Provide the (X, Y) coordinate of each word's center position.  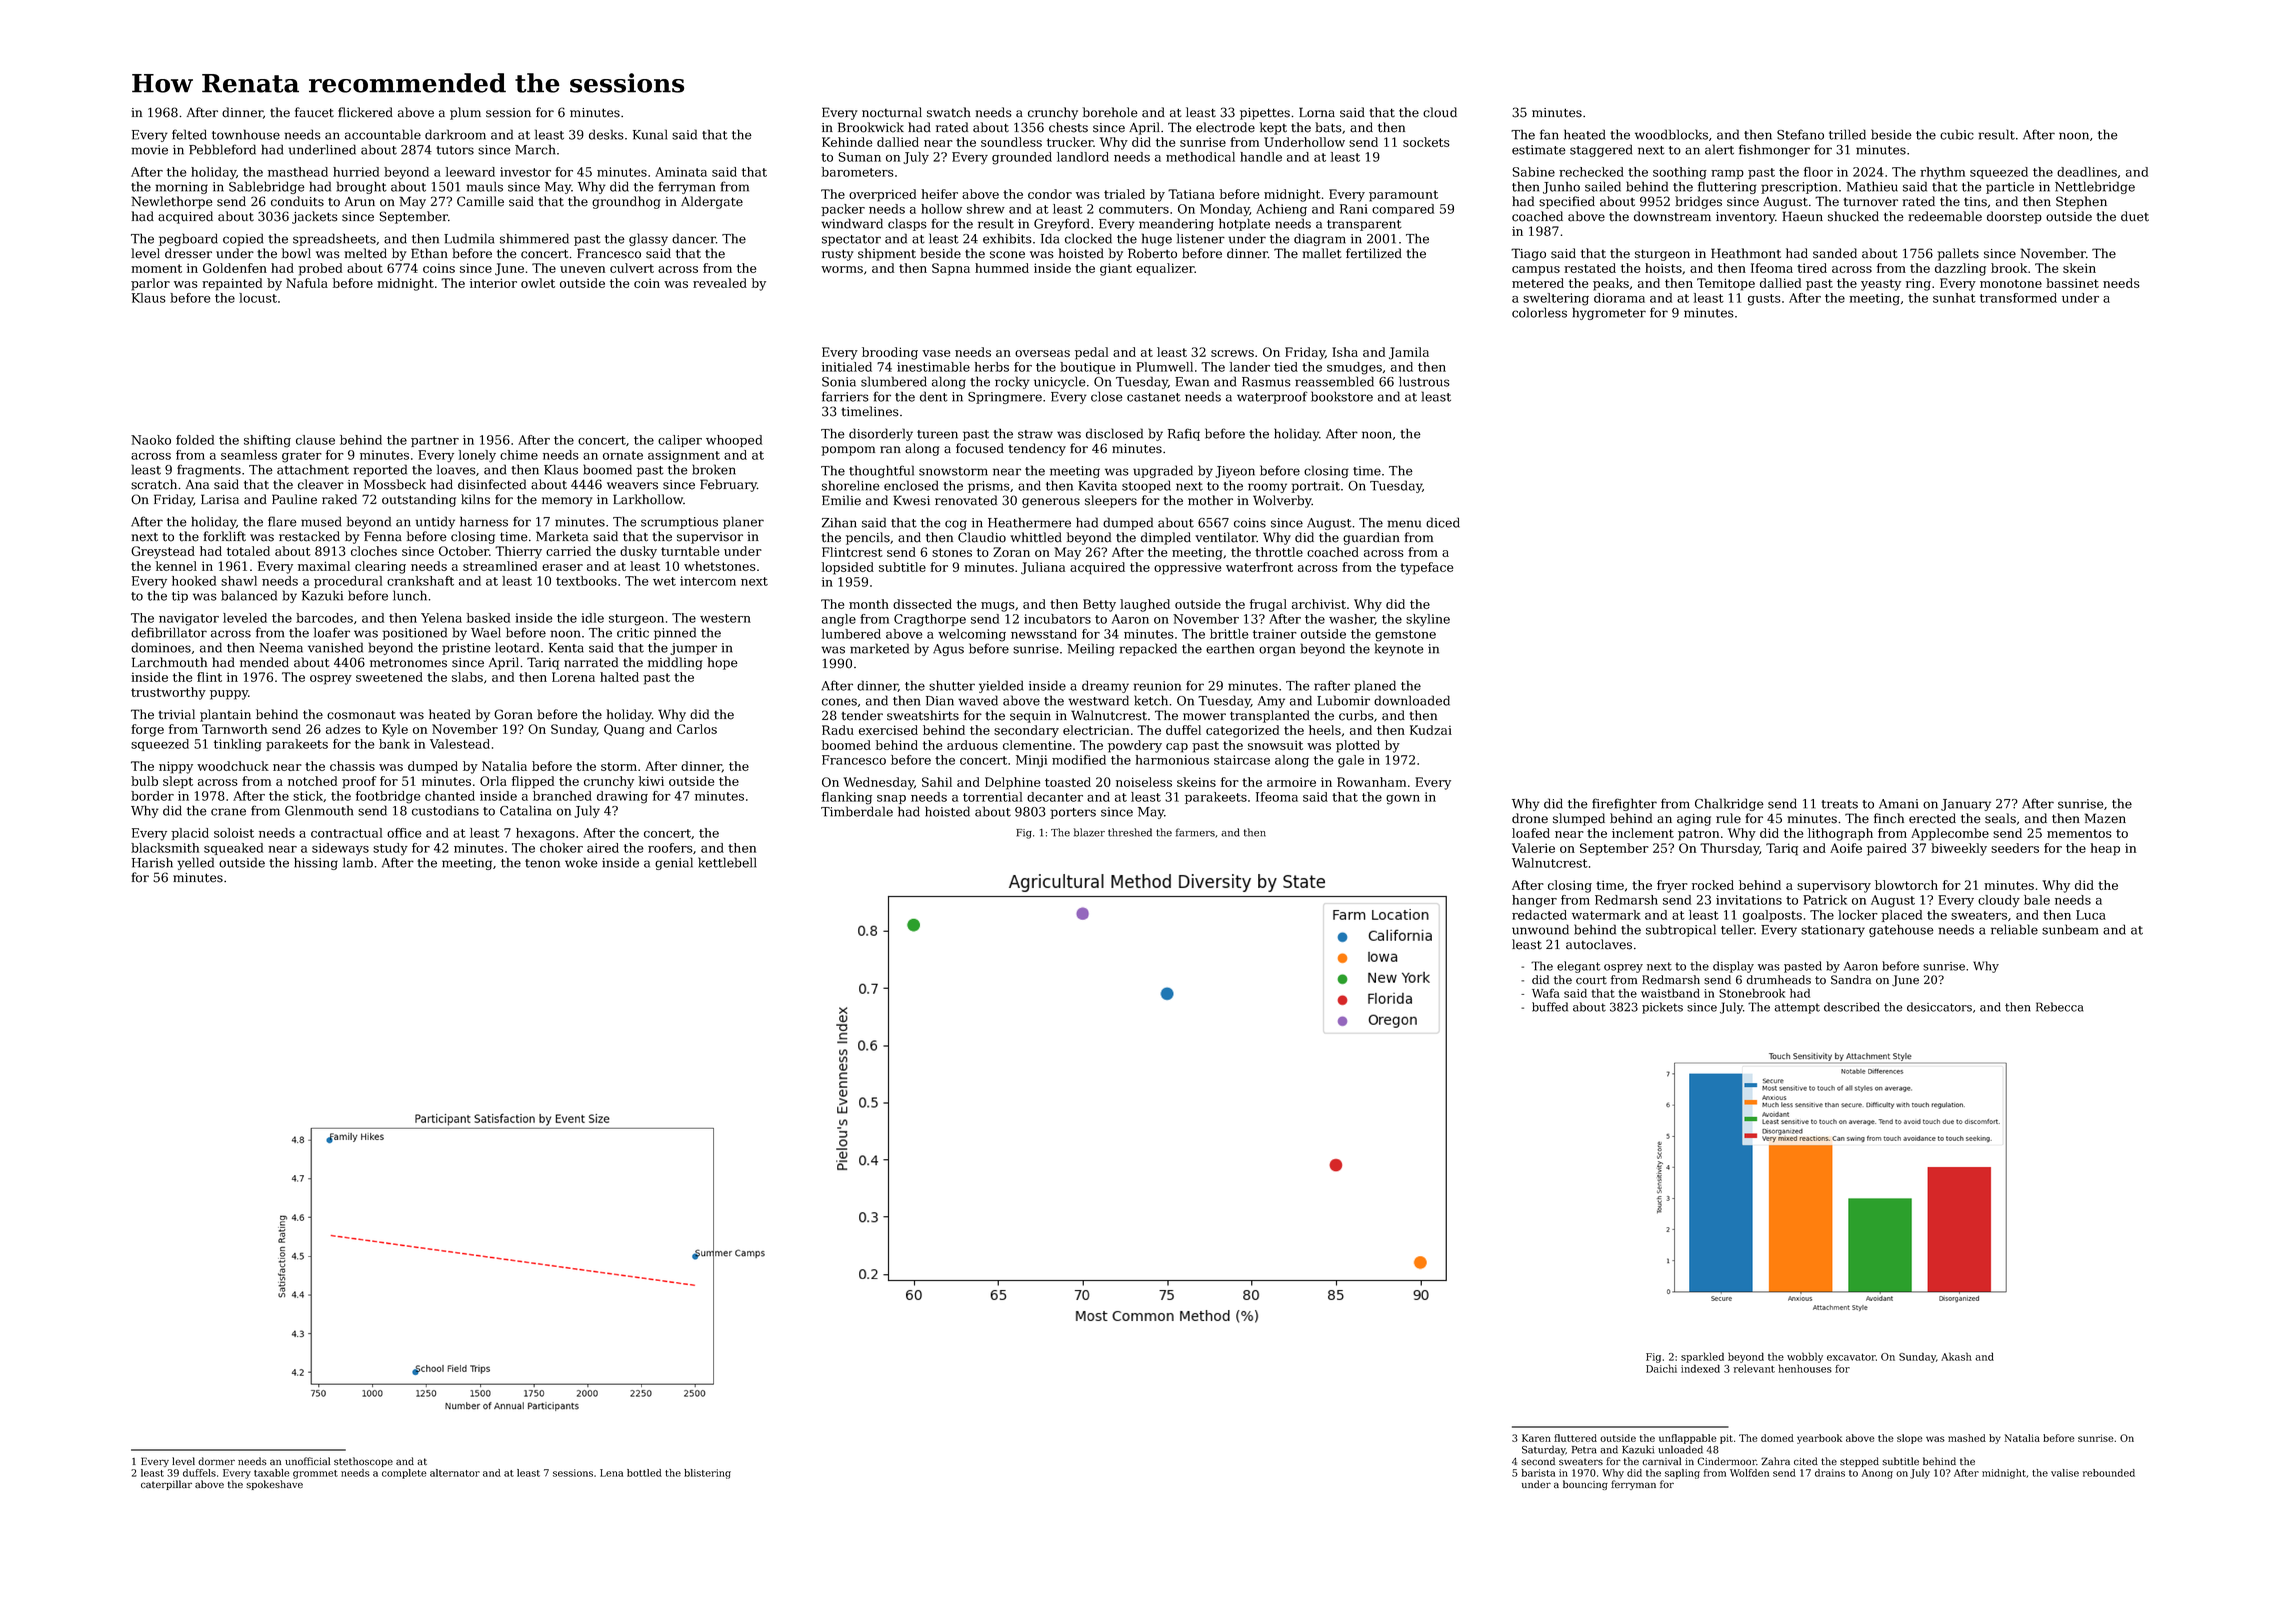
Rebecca (2059, 1007)
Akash (1956, 1356)
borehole (1110, 112)
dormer (216, 1461)
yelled (195, 863)
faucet (314, 112)
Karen (1536, 1438)
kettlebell (727, 862)
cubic (1957, 134)
